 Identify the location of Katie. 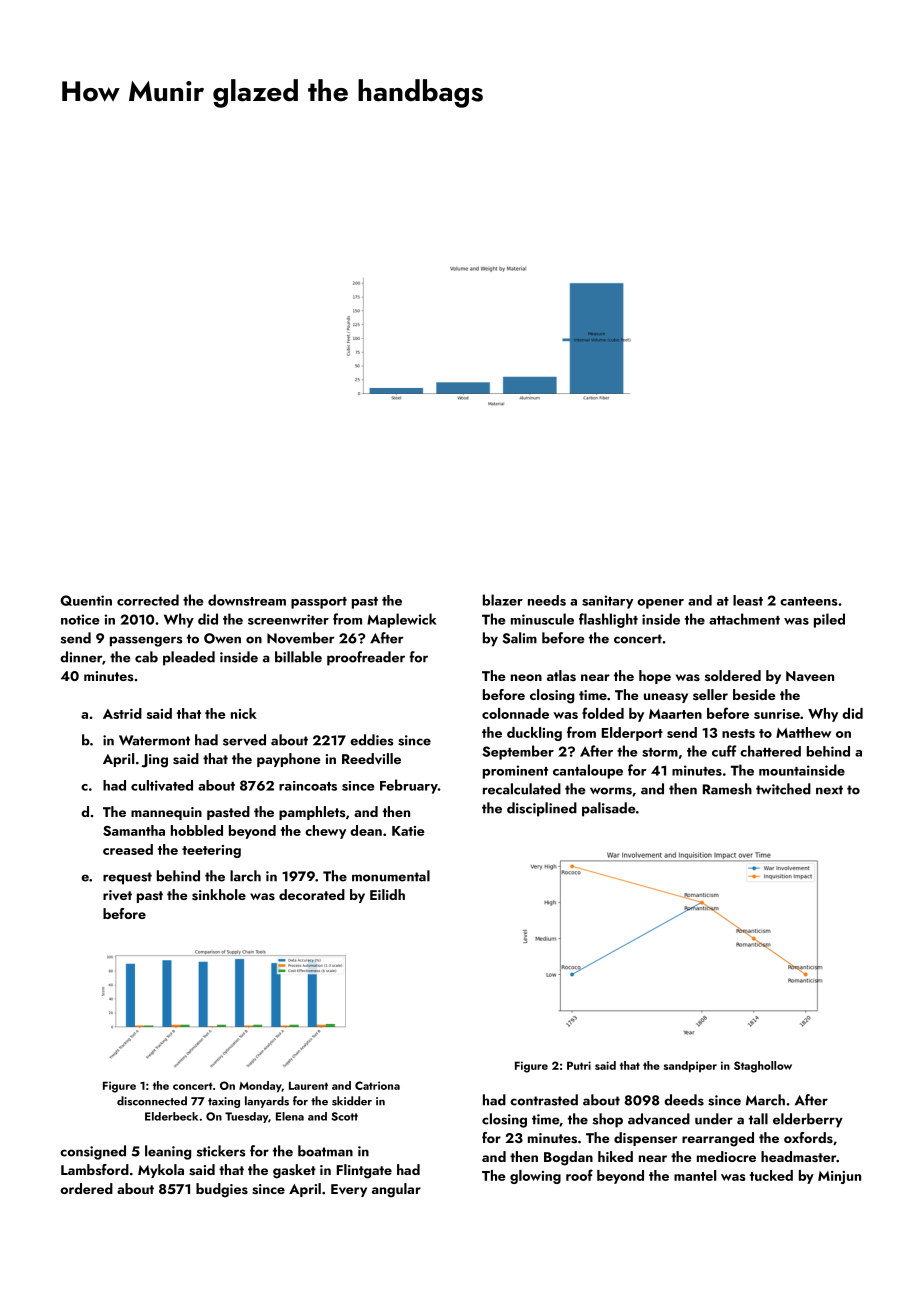
(408, 831).
